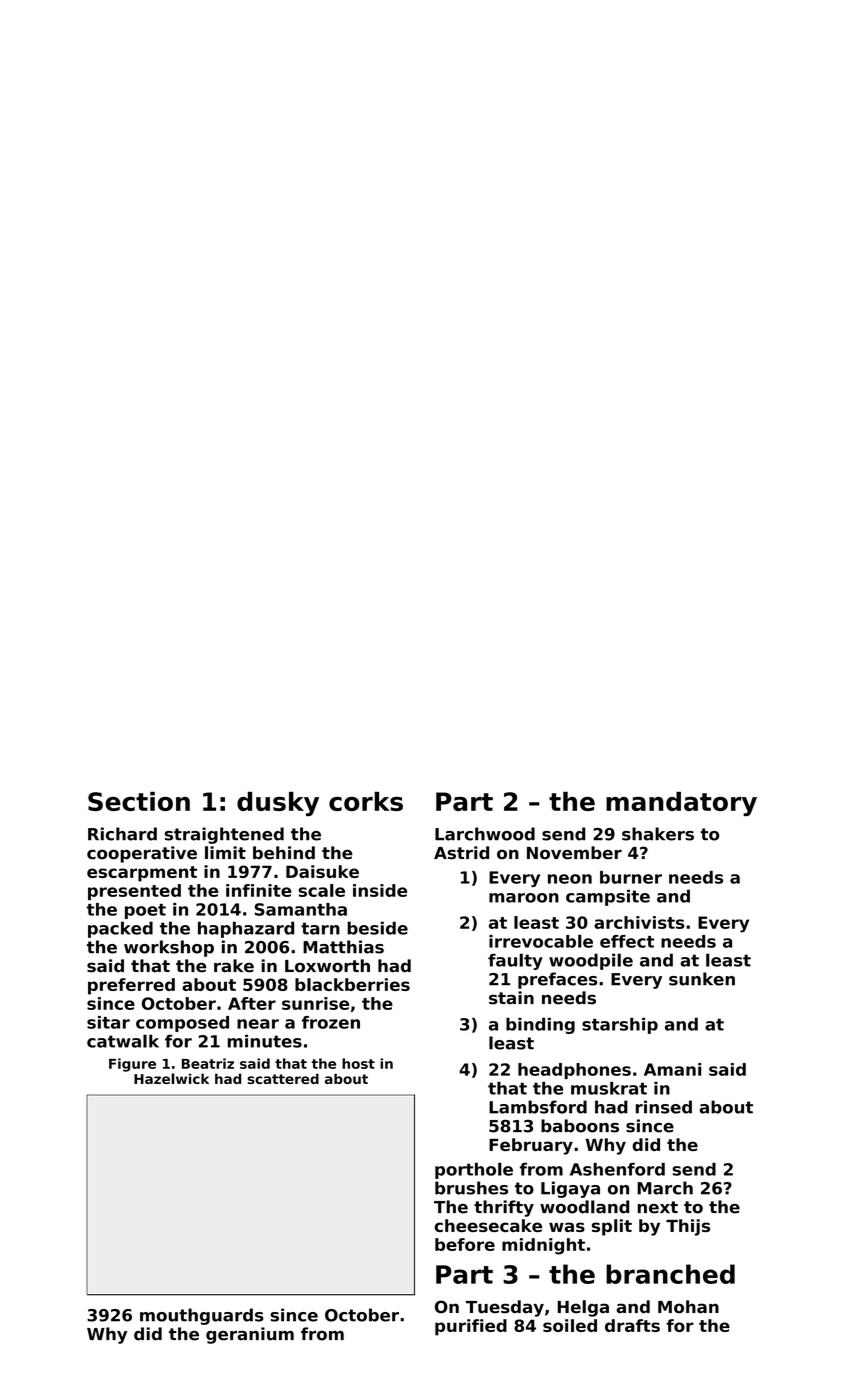 The width and height of the document is (849, 1400). Describe the element at coordinates (234, 966) in the document. I see `rake` at that location.
